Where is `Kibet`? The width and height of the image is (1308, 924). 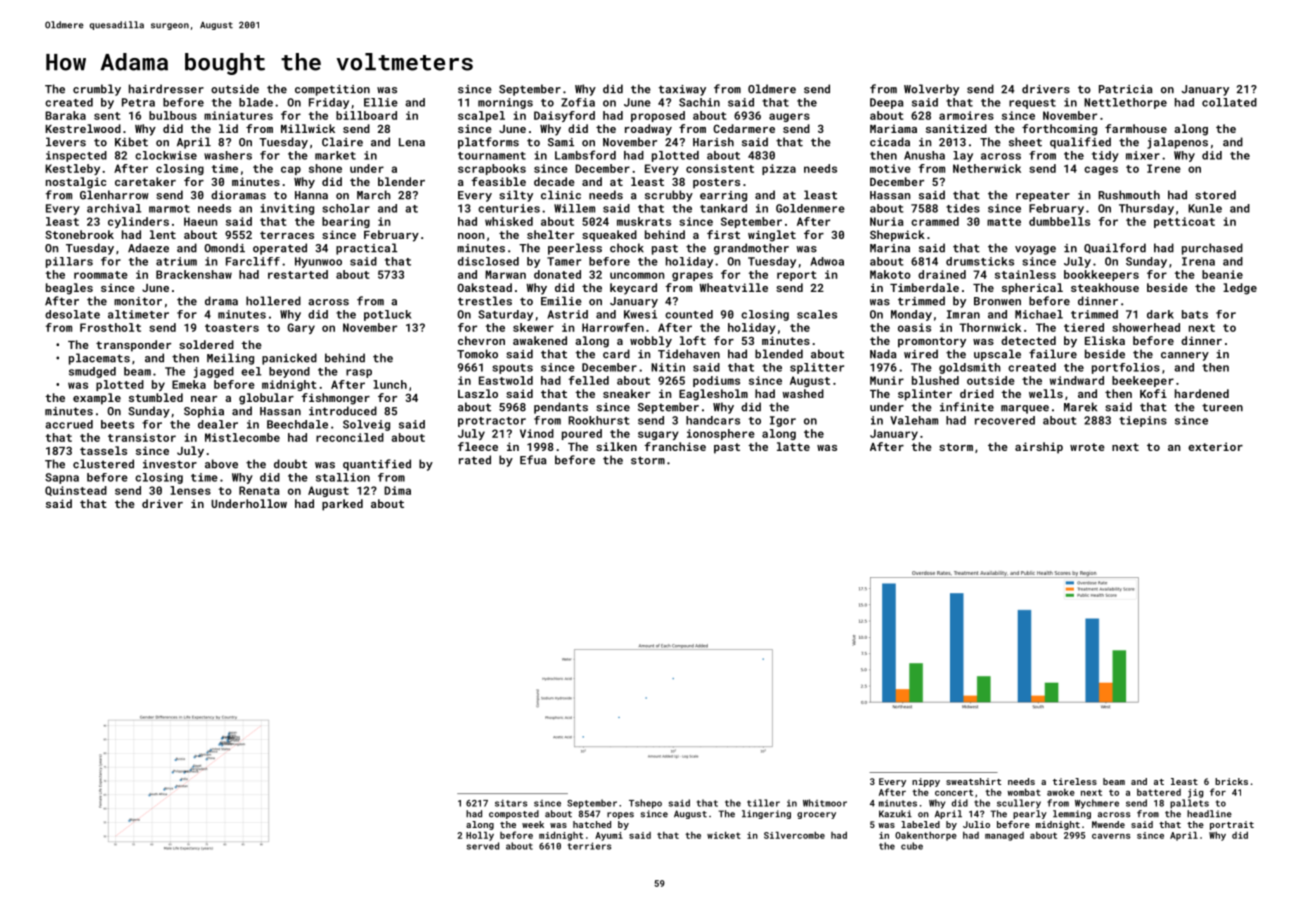
Kibet is located at coordinates (131, 142).
